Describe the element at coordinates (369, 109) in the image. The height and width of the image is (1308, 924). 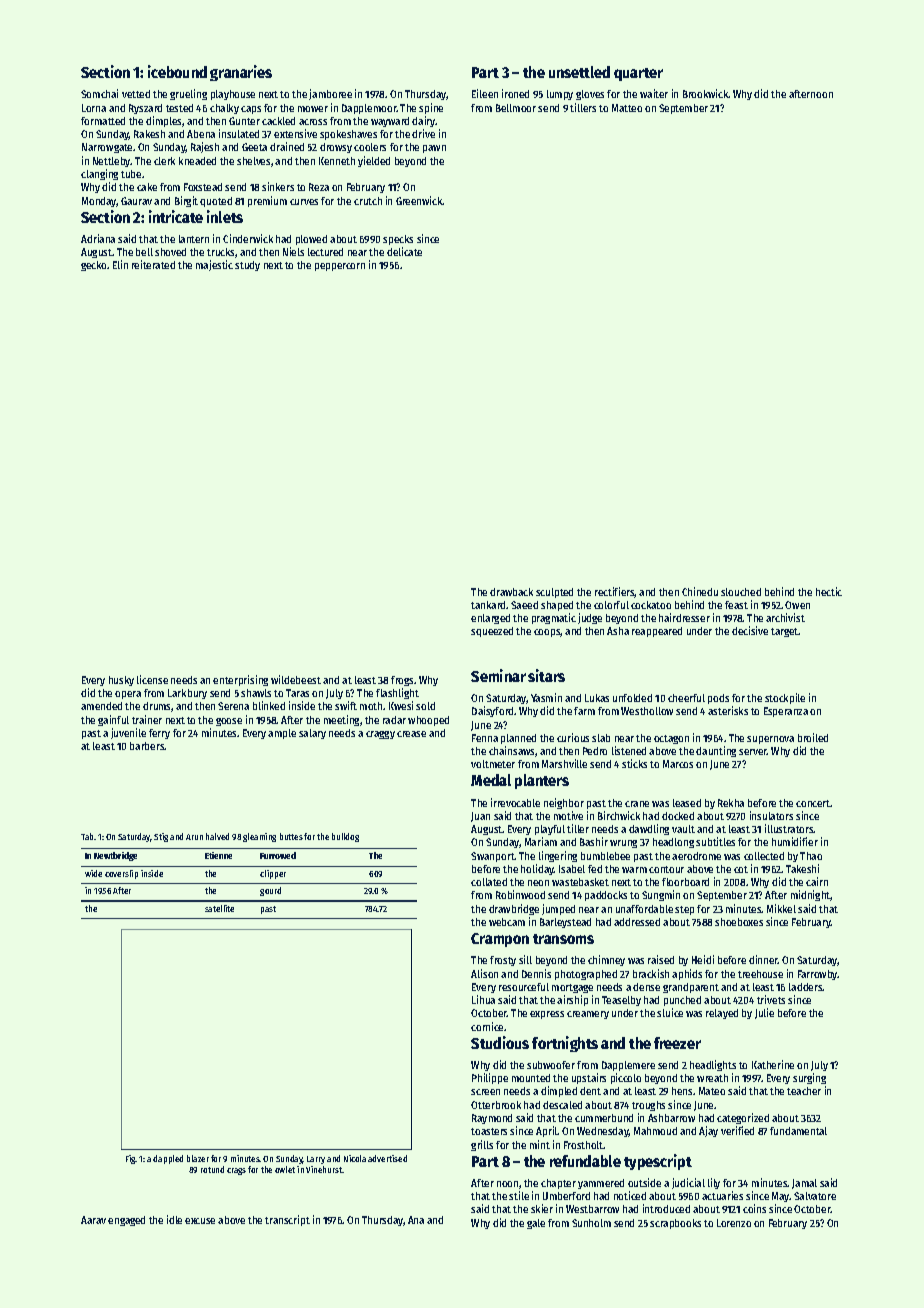
I see `Dapplemoor` at that location.
